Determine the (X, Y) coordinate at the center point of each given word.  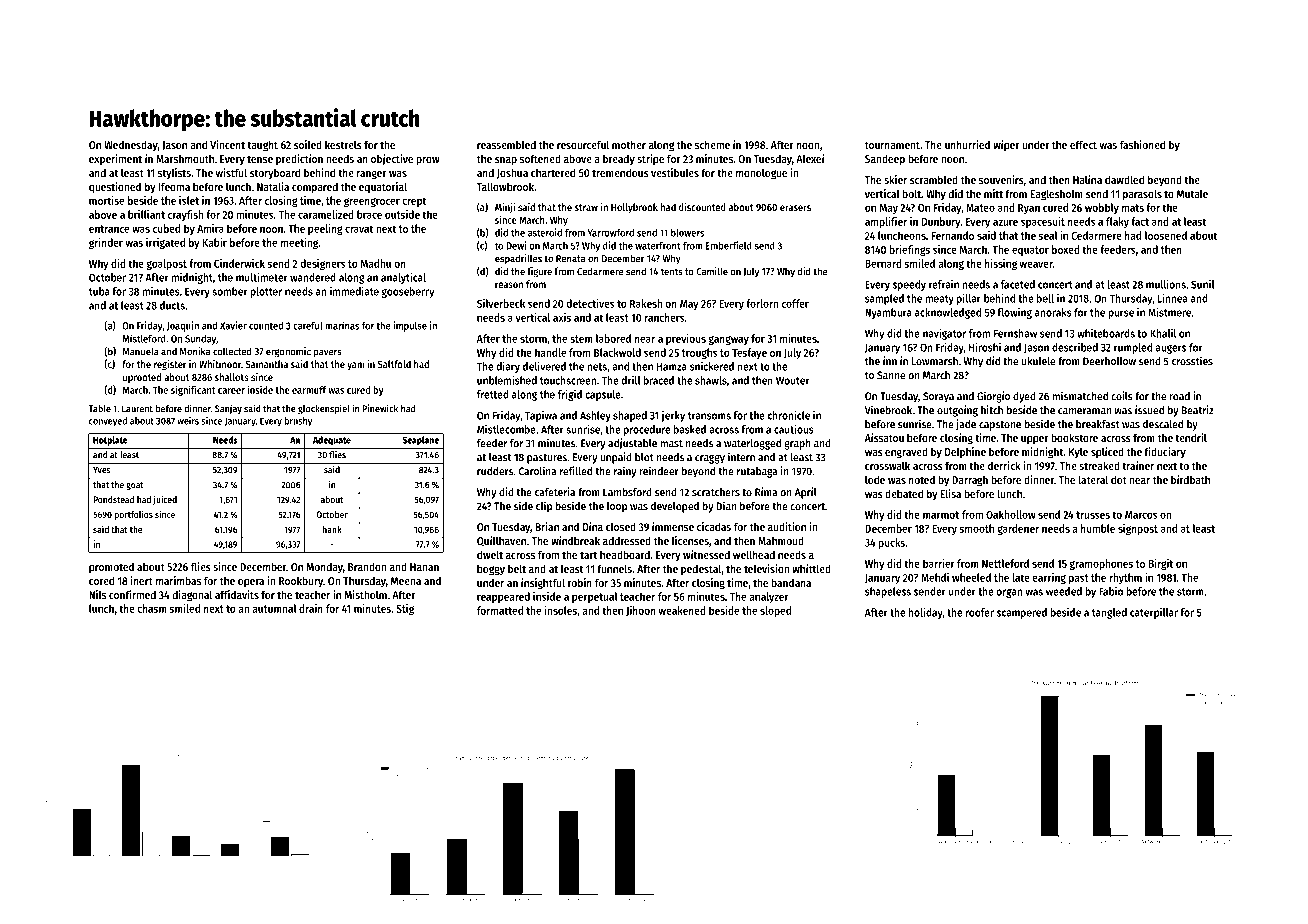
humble (1098, 528)
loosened (1166, 235)
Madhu (376, 263)
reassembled (506, 144)
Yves (102, 470)
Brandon (367, 566)
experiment (115, 160)
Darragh (970, 481)
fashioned (1142, 144)
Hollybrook (634, 208)
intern (741, 457)
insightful (543, 584)
